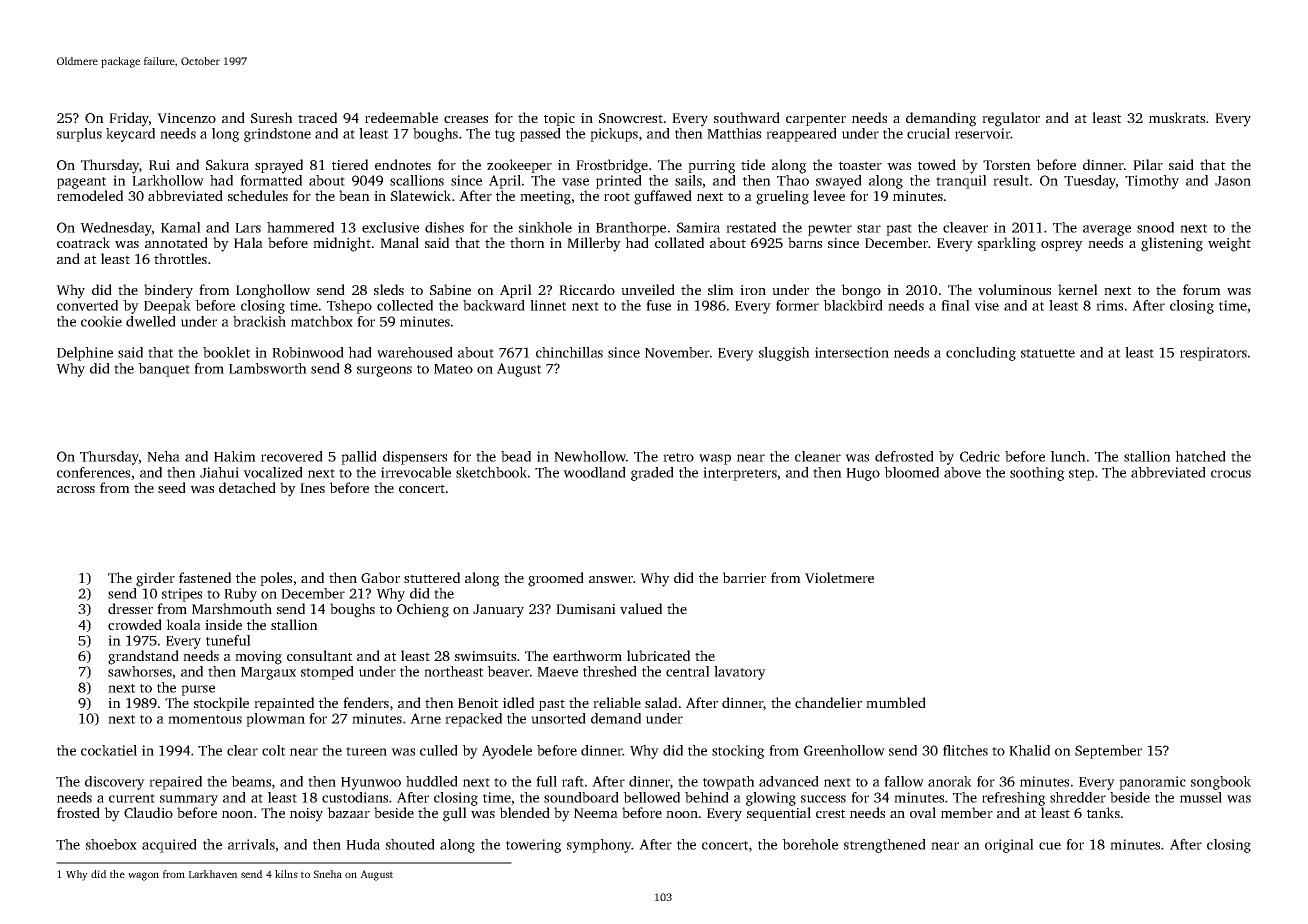 Image resolution: width=1308 pixels, height=924 pixels. Describe the element at coordinates (1048, 353) in the document. I see `statuette` at that location.
